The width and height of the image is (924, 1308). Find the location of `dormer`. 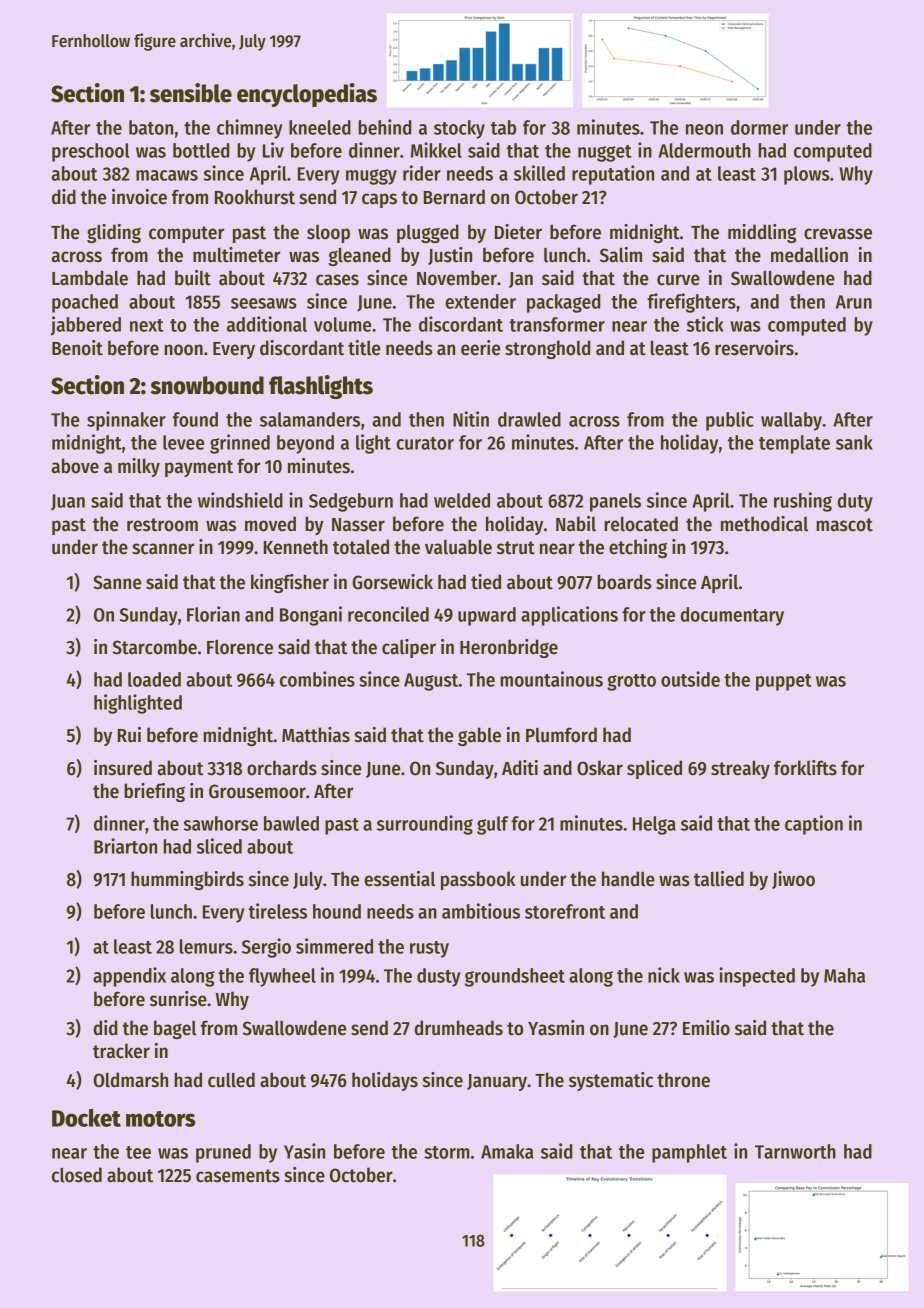

dormer is located at coordinates (759, 127).
